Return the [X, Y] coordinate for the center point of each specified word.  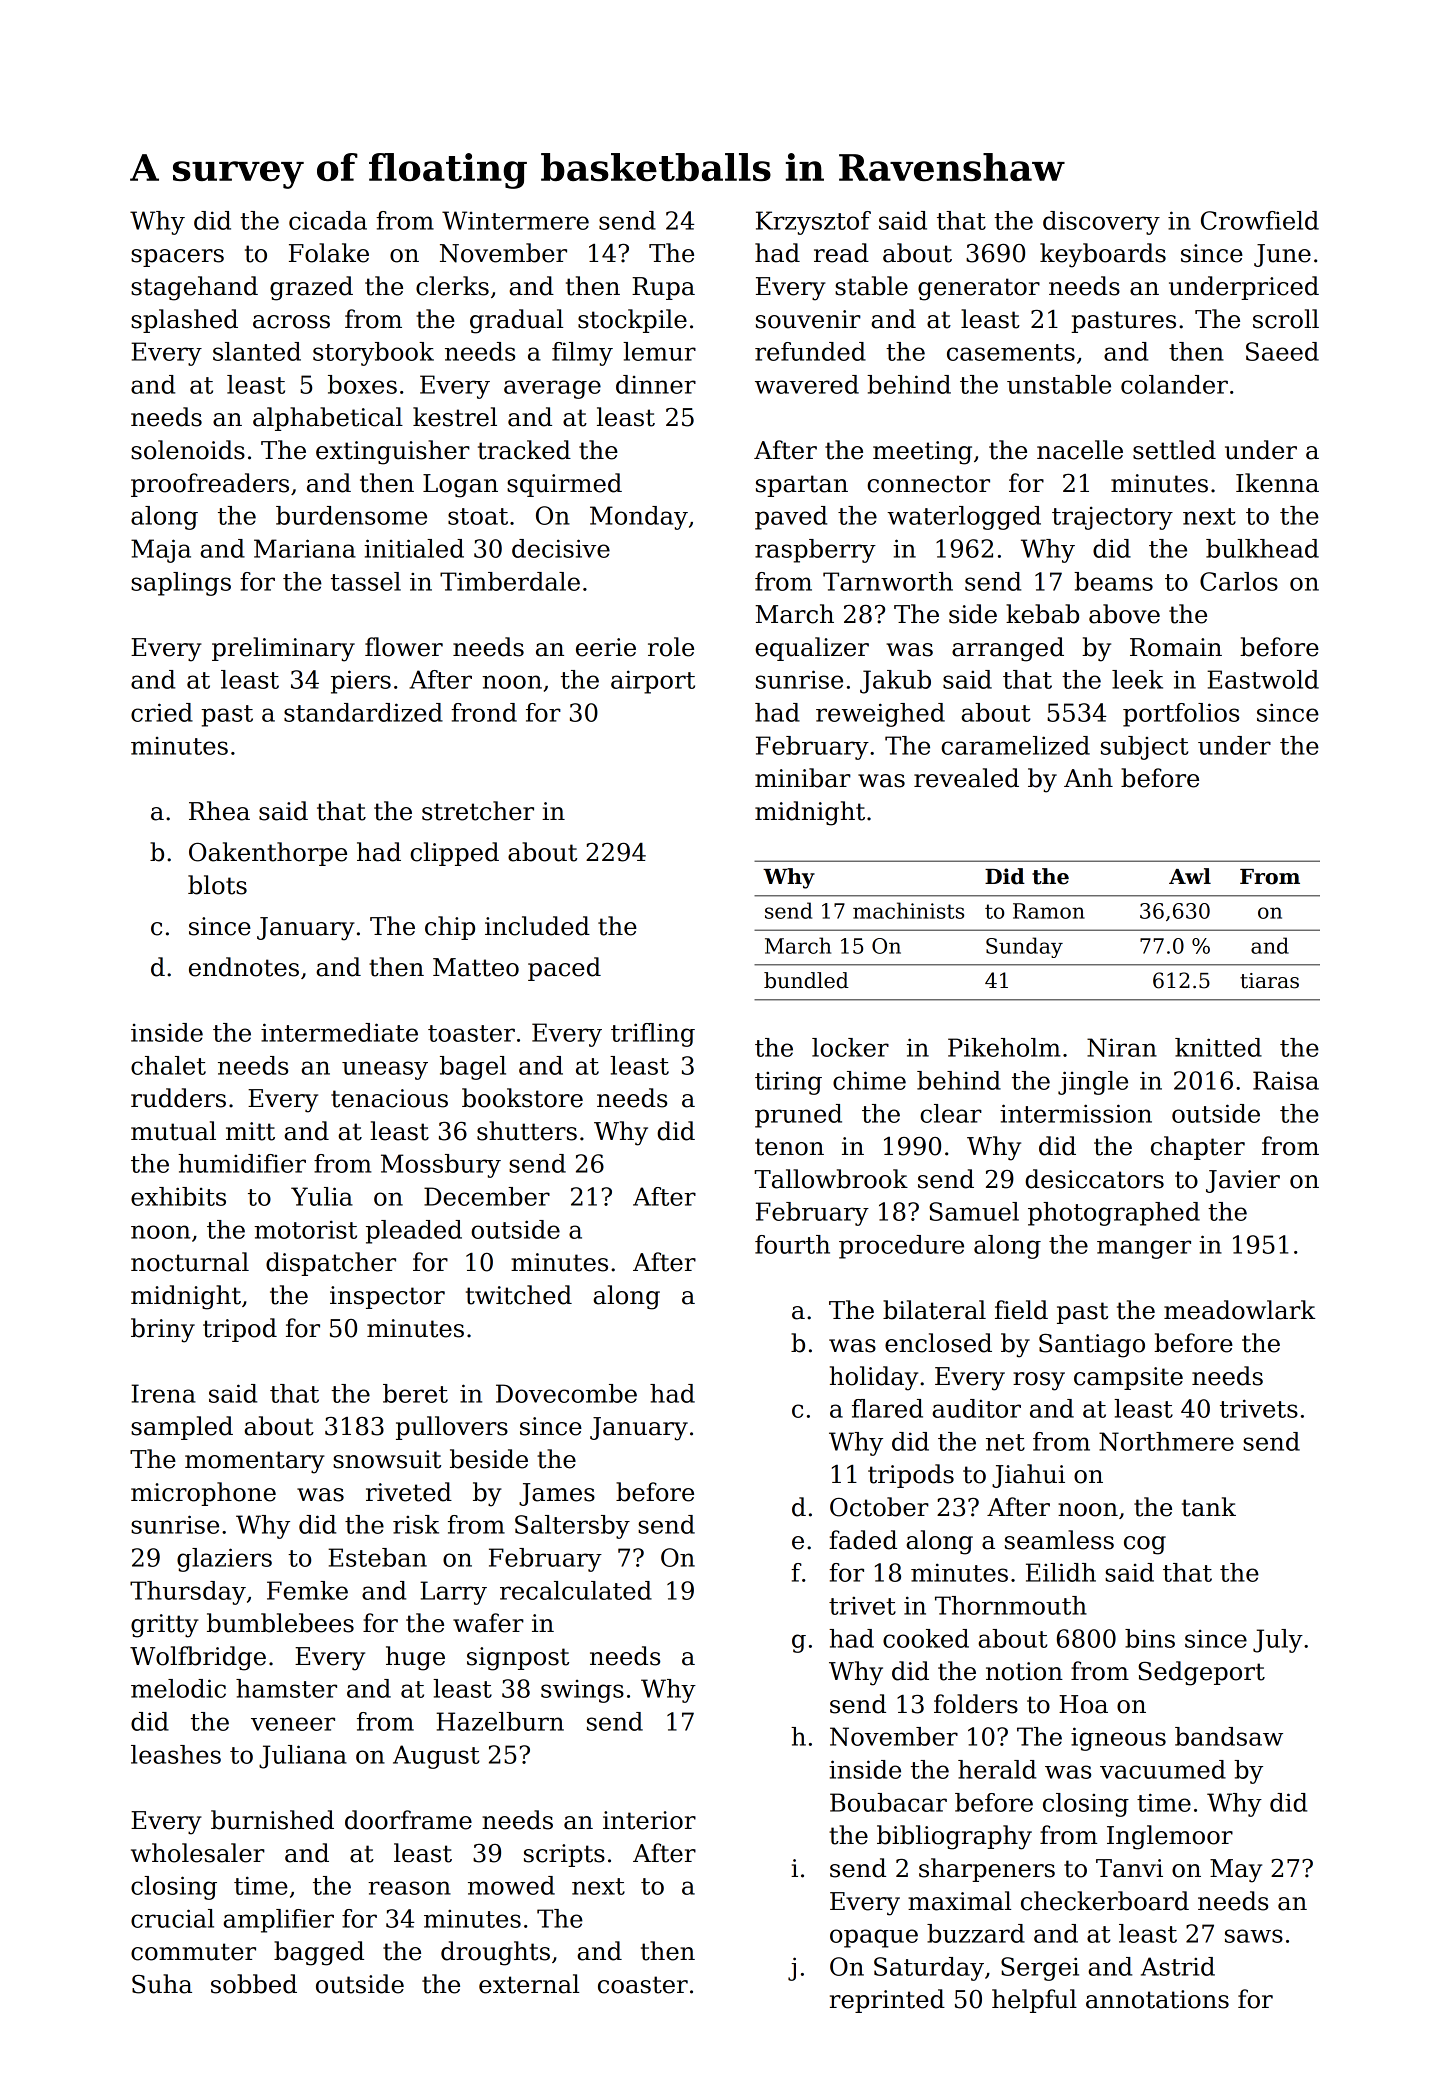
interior [649, 1820]
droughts [495, 1953]
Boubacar [888, 1802]
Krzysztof [813, 223]
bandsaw [1229, 1736]
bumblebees [280, 1623]
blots [217, 885]
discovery [1101, 223]
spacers [177, 258]
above [1124, 614]
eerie [606, 647]
